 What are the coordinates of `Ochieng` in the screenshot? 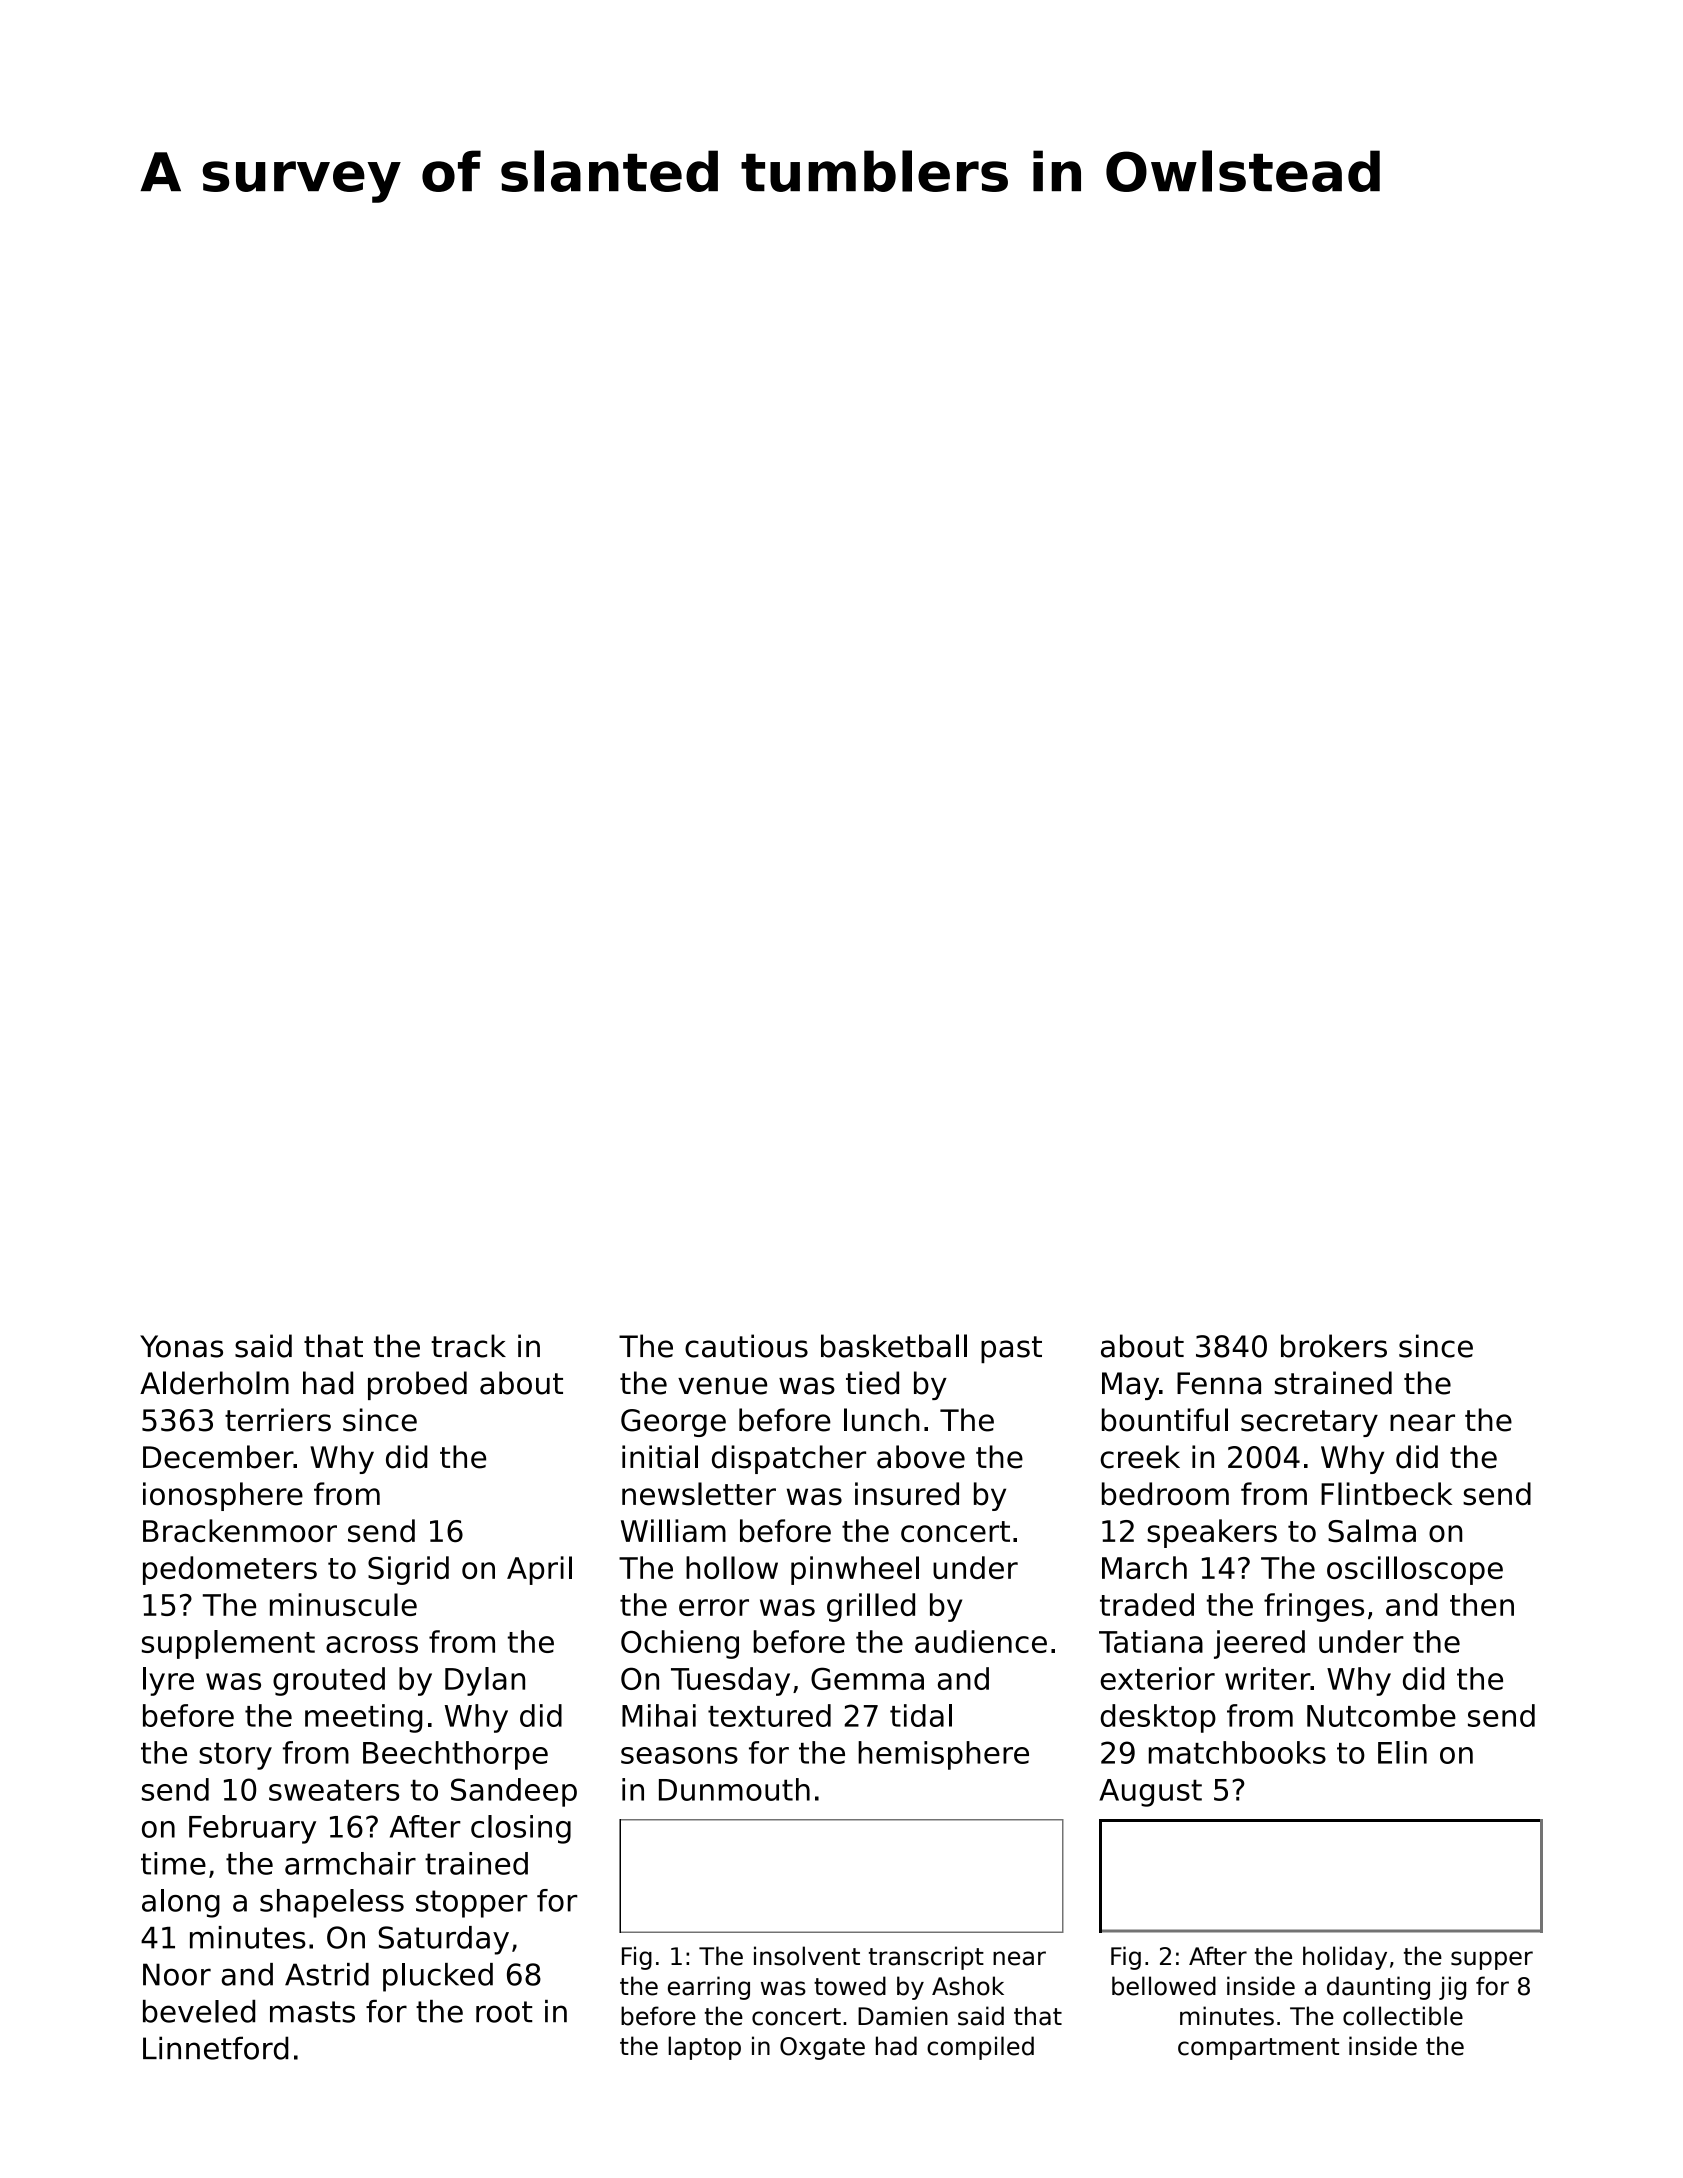 It's located at (680, 1644).
